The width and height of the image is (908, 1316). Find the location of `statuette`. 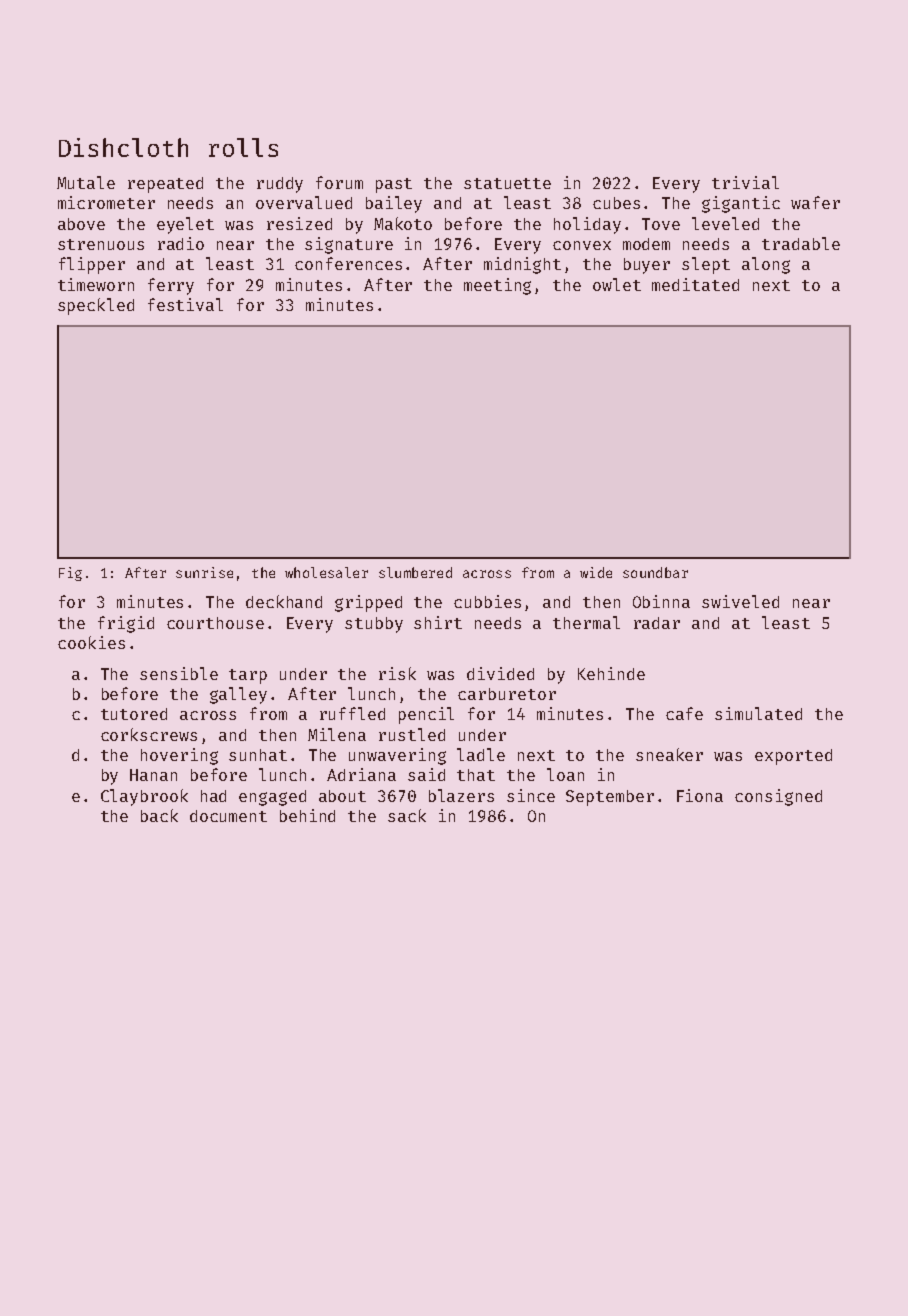

statuette is located at coordinates (507, 183).
